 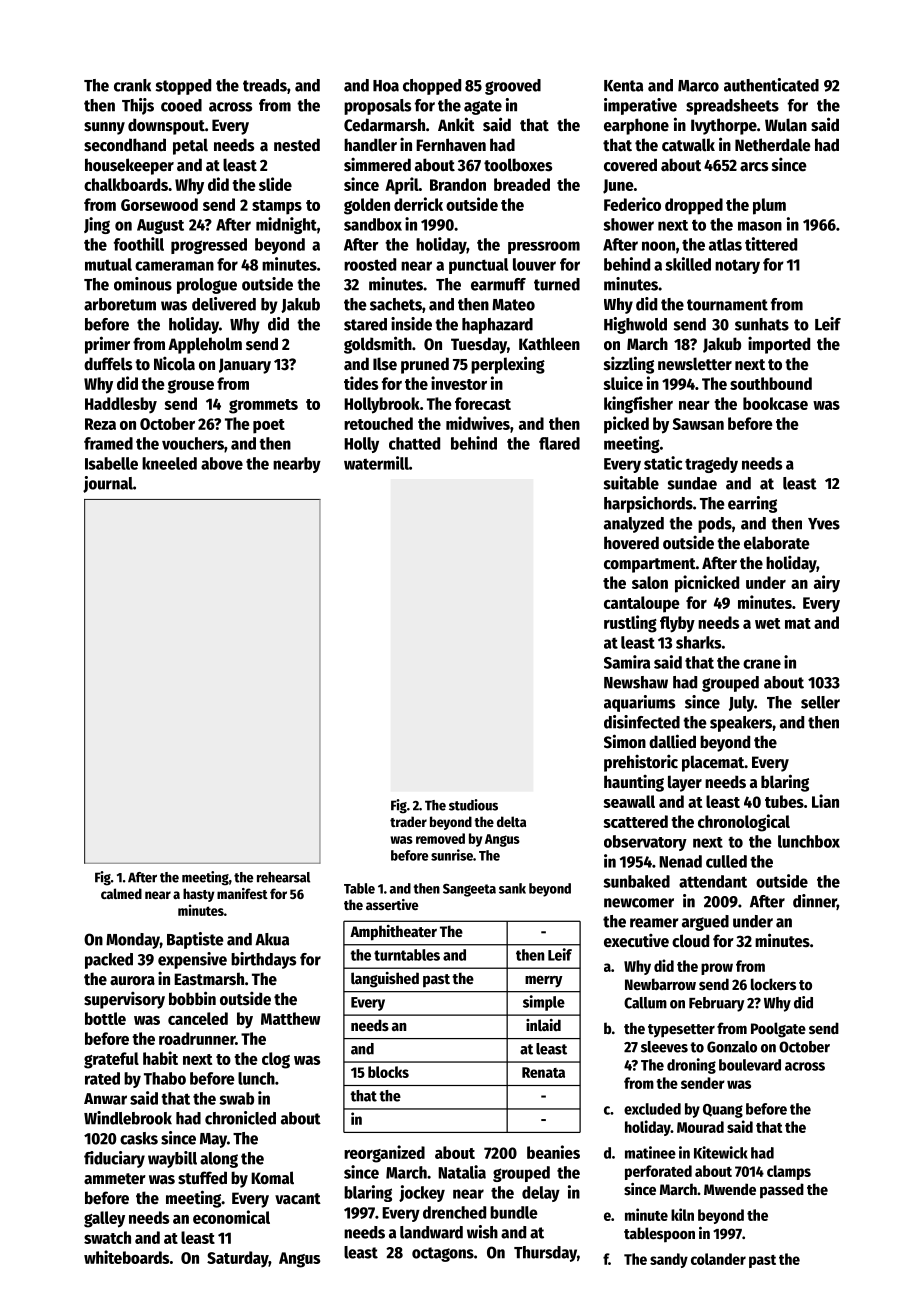 I want to click on Windlebrook, so click(x=128, y=1118).
